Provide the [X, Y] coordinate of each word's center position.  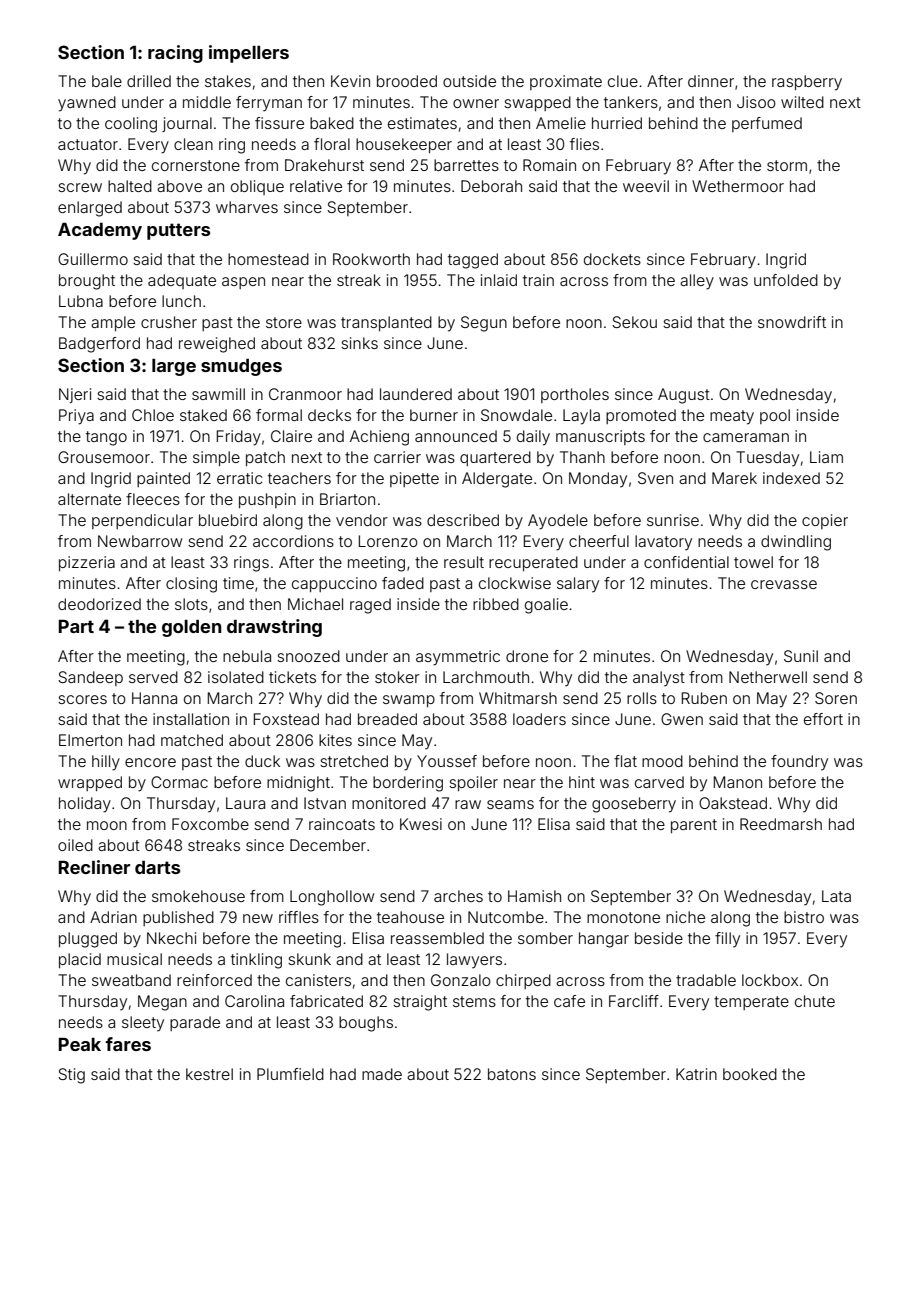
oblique [257, 187]
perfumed [767, 124]
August [684, 396]
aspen [243, 283]
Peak [80, 1044]
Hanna [154, 698]
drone [527, 656]
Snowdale [516, 415]
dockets [612, 259]
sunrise [673, 520]
